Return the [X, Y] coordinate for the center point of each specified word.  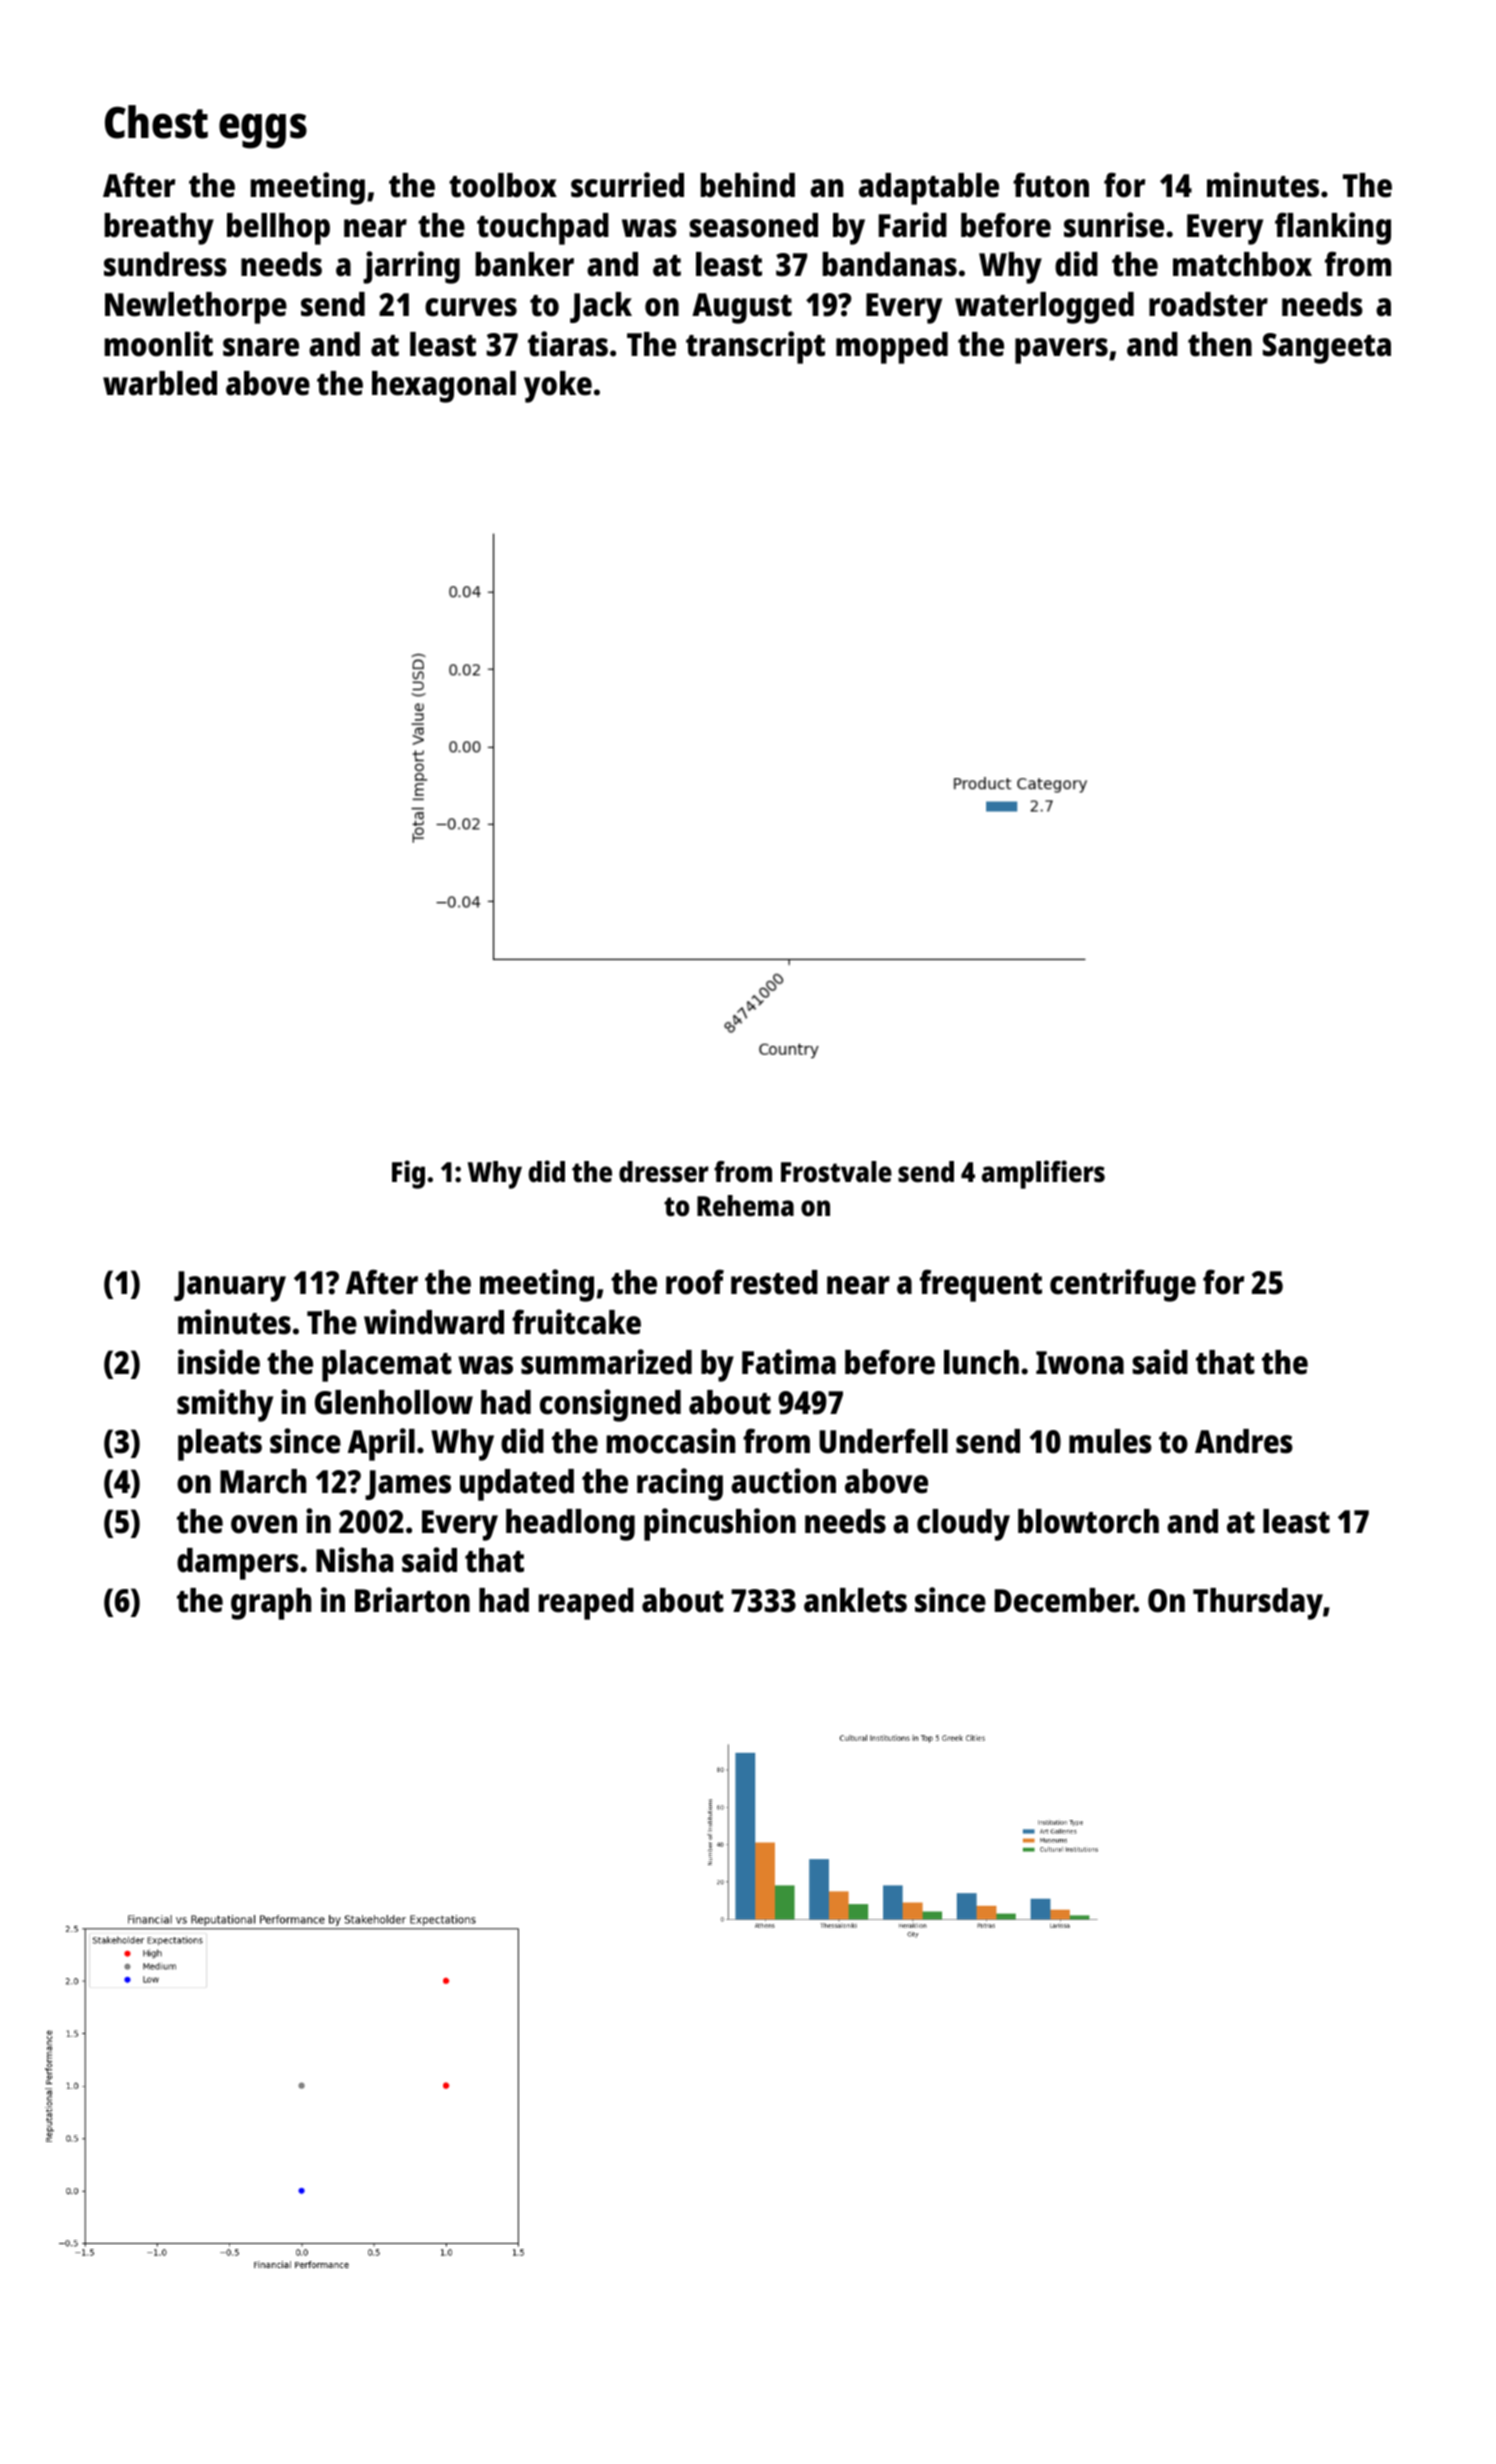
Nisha [354, 1560]
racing [680, 1484]
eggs [263, 131]
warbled [160, 383]
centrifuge [1123, 1285]
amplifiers [1043, 1174]
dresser [664, 1172]
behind [747, 185]
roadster [1208, 304]
